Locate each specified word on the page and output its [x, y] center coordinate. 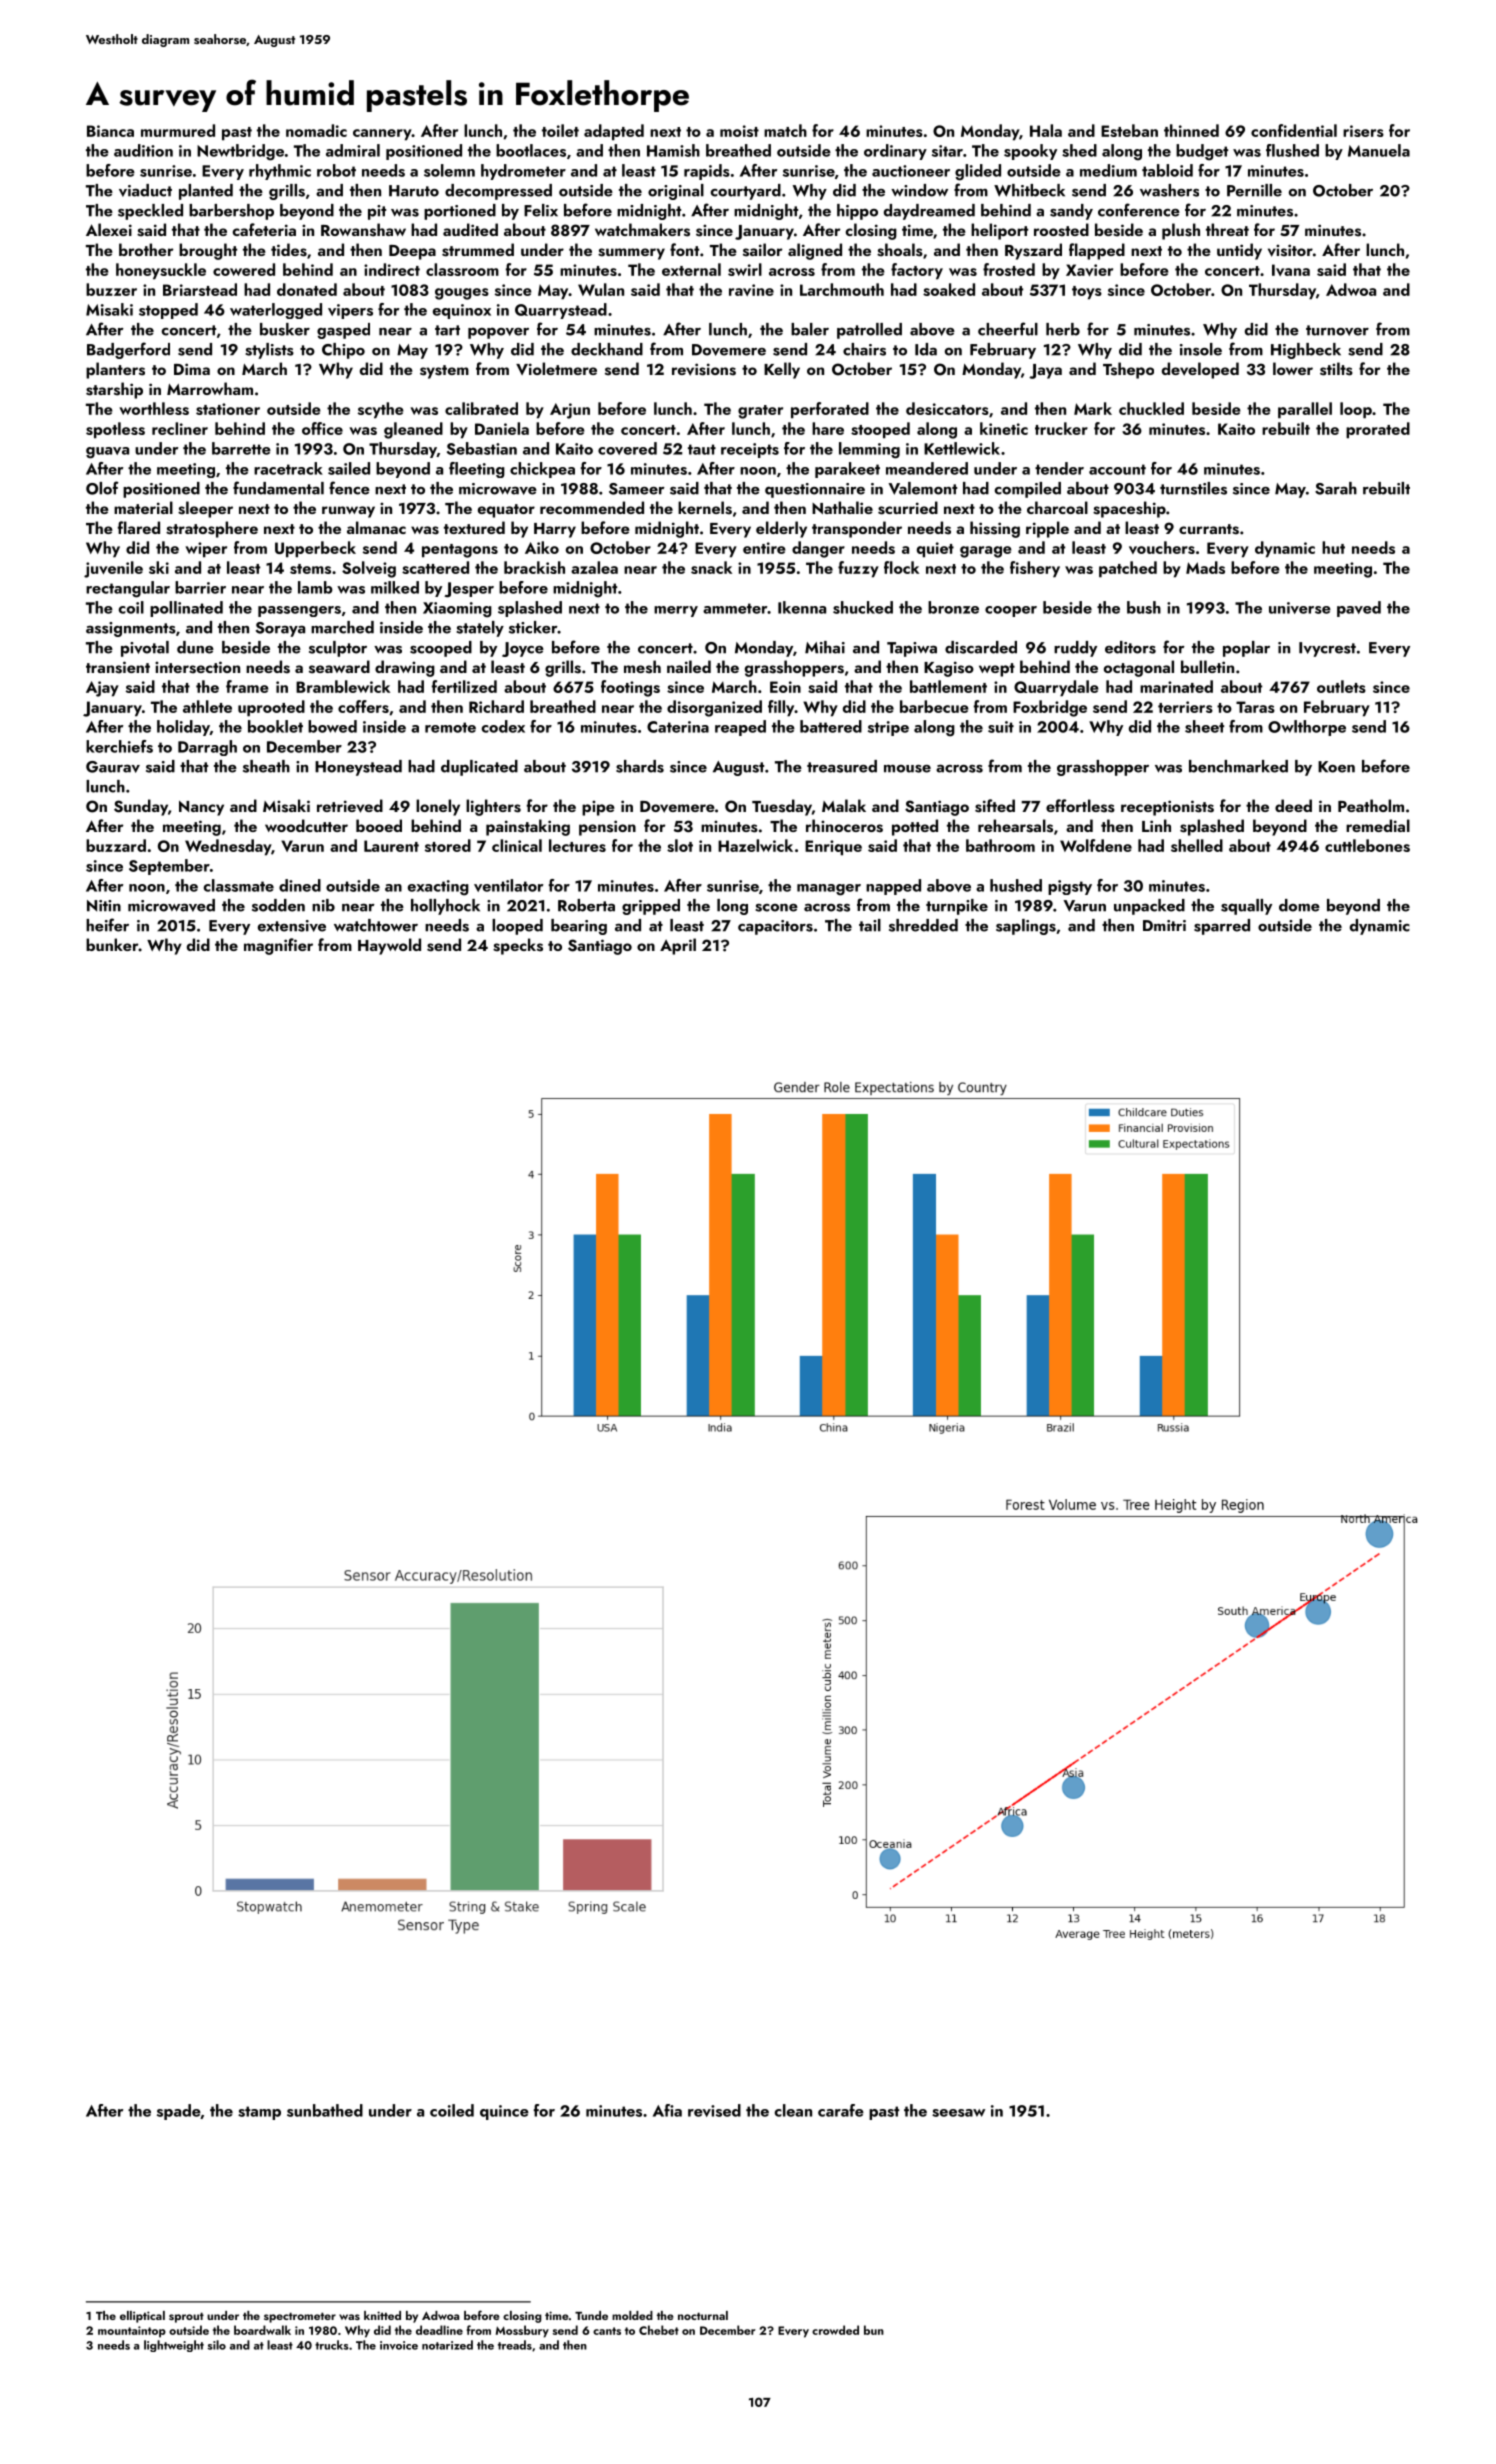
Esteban [1129, 130]
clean [793, 2110]
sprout [186, 2317]
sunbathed [325, 2110]
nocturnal [703, 2315]
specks [518, 946]
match [785, 130]
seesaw [958, 2113]
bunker [112, 944]
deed [1293, 805]
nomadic [316, 130]
